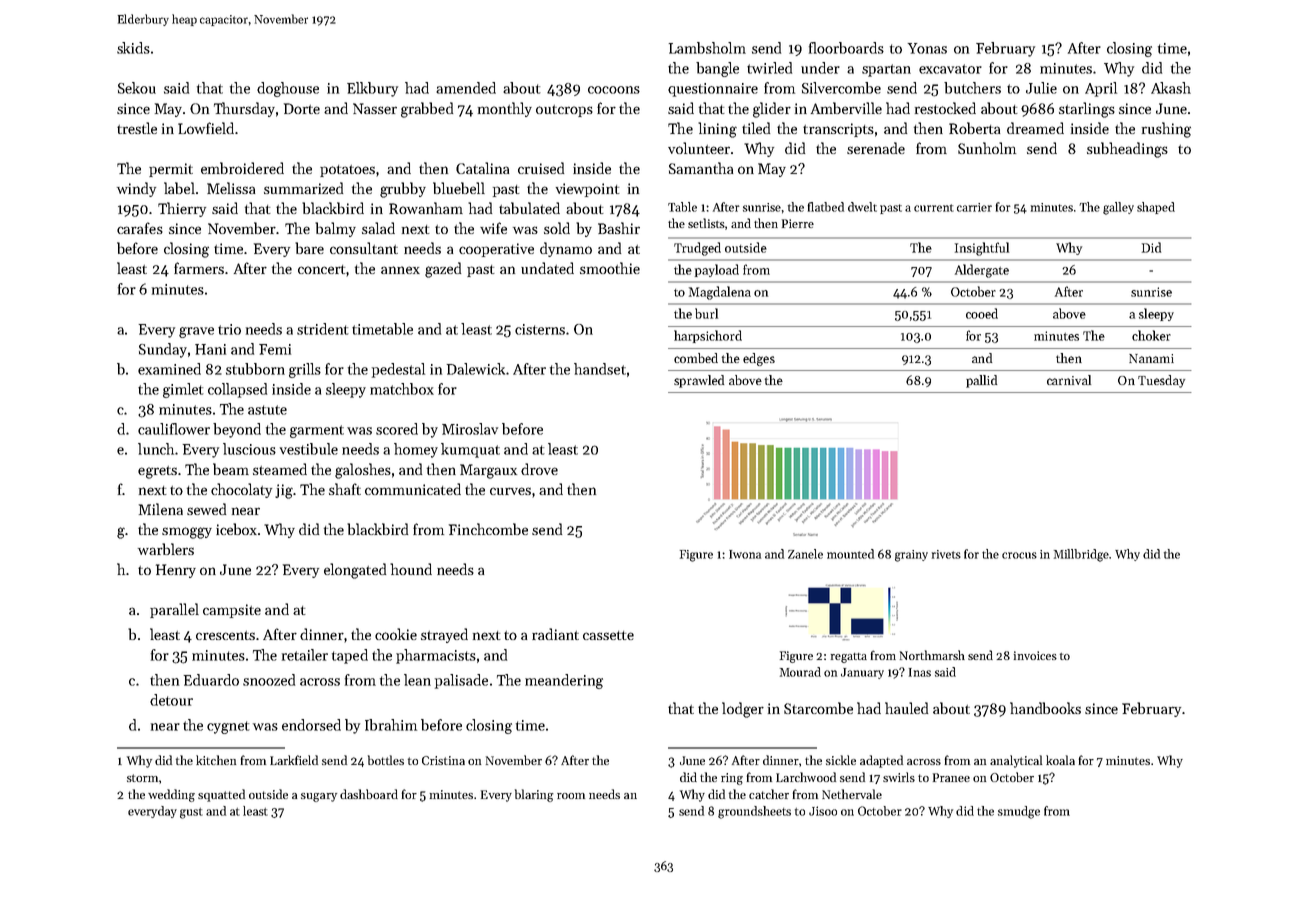 Image resolution: width=1308 pixels, height=924 pixels. What do you see at coordinates (171, 795) in the screenshot?
I see `wedding` at bounding box center [171, 795].
